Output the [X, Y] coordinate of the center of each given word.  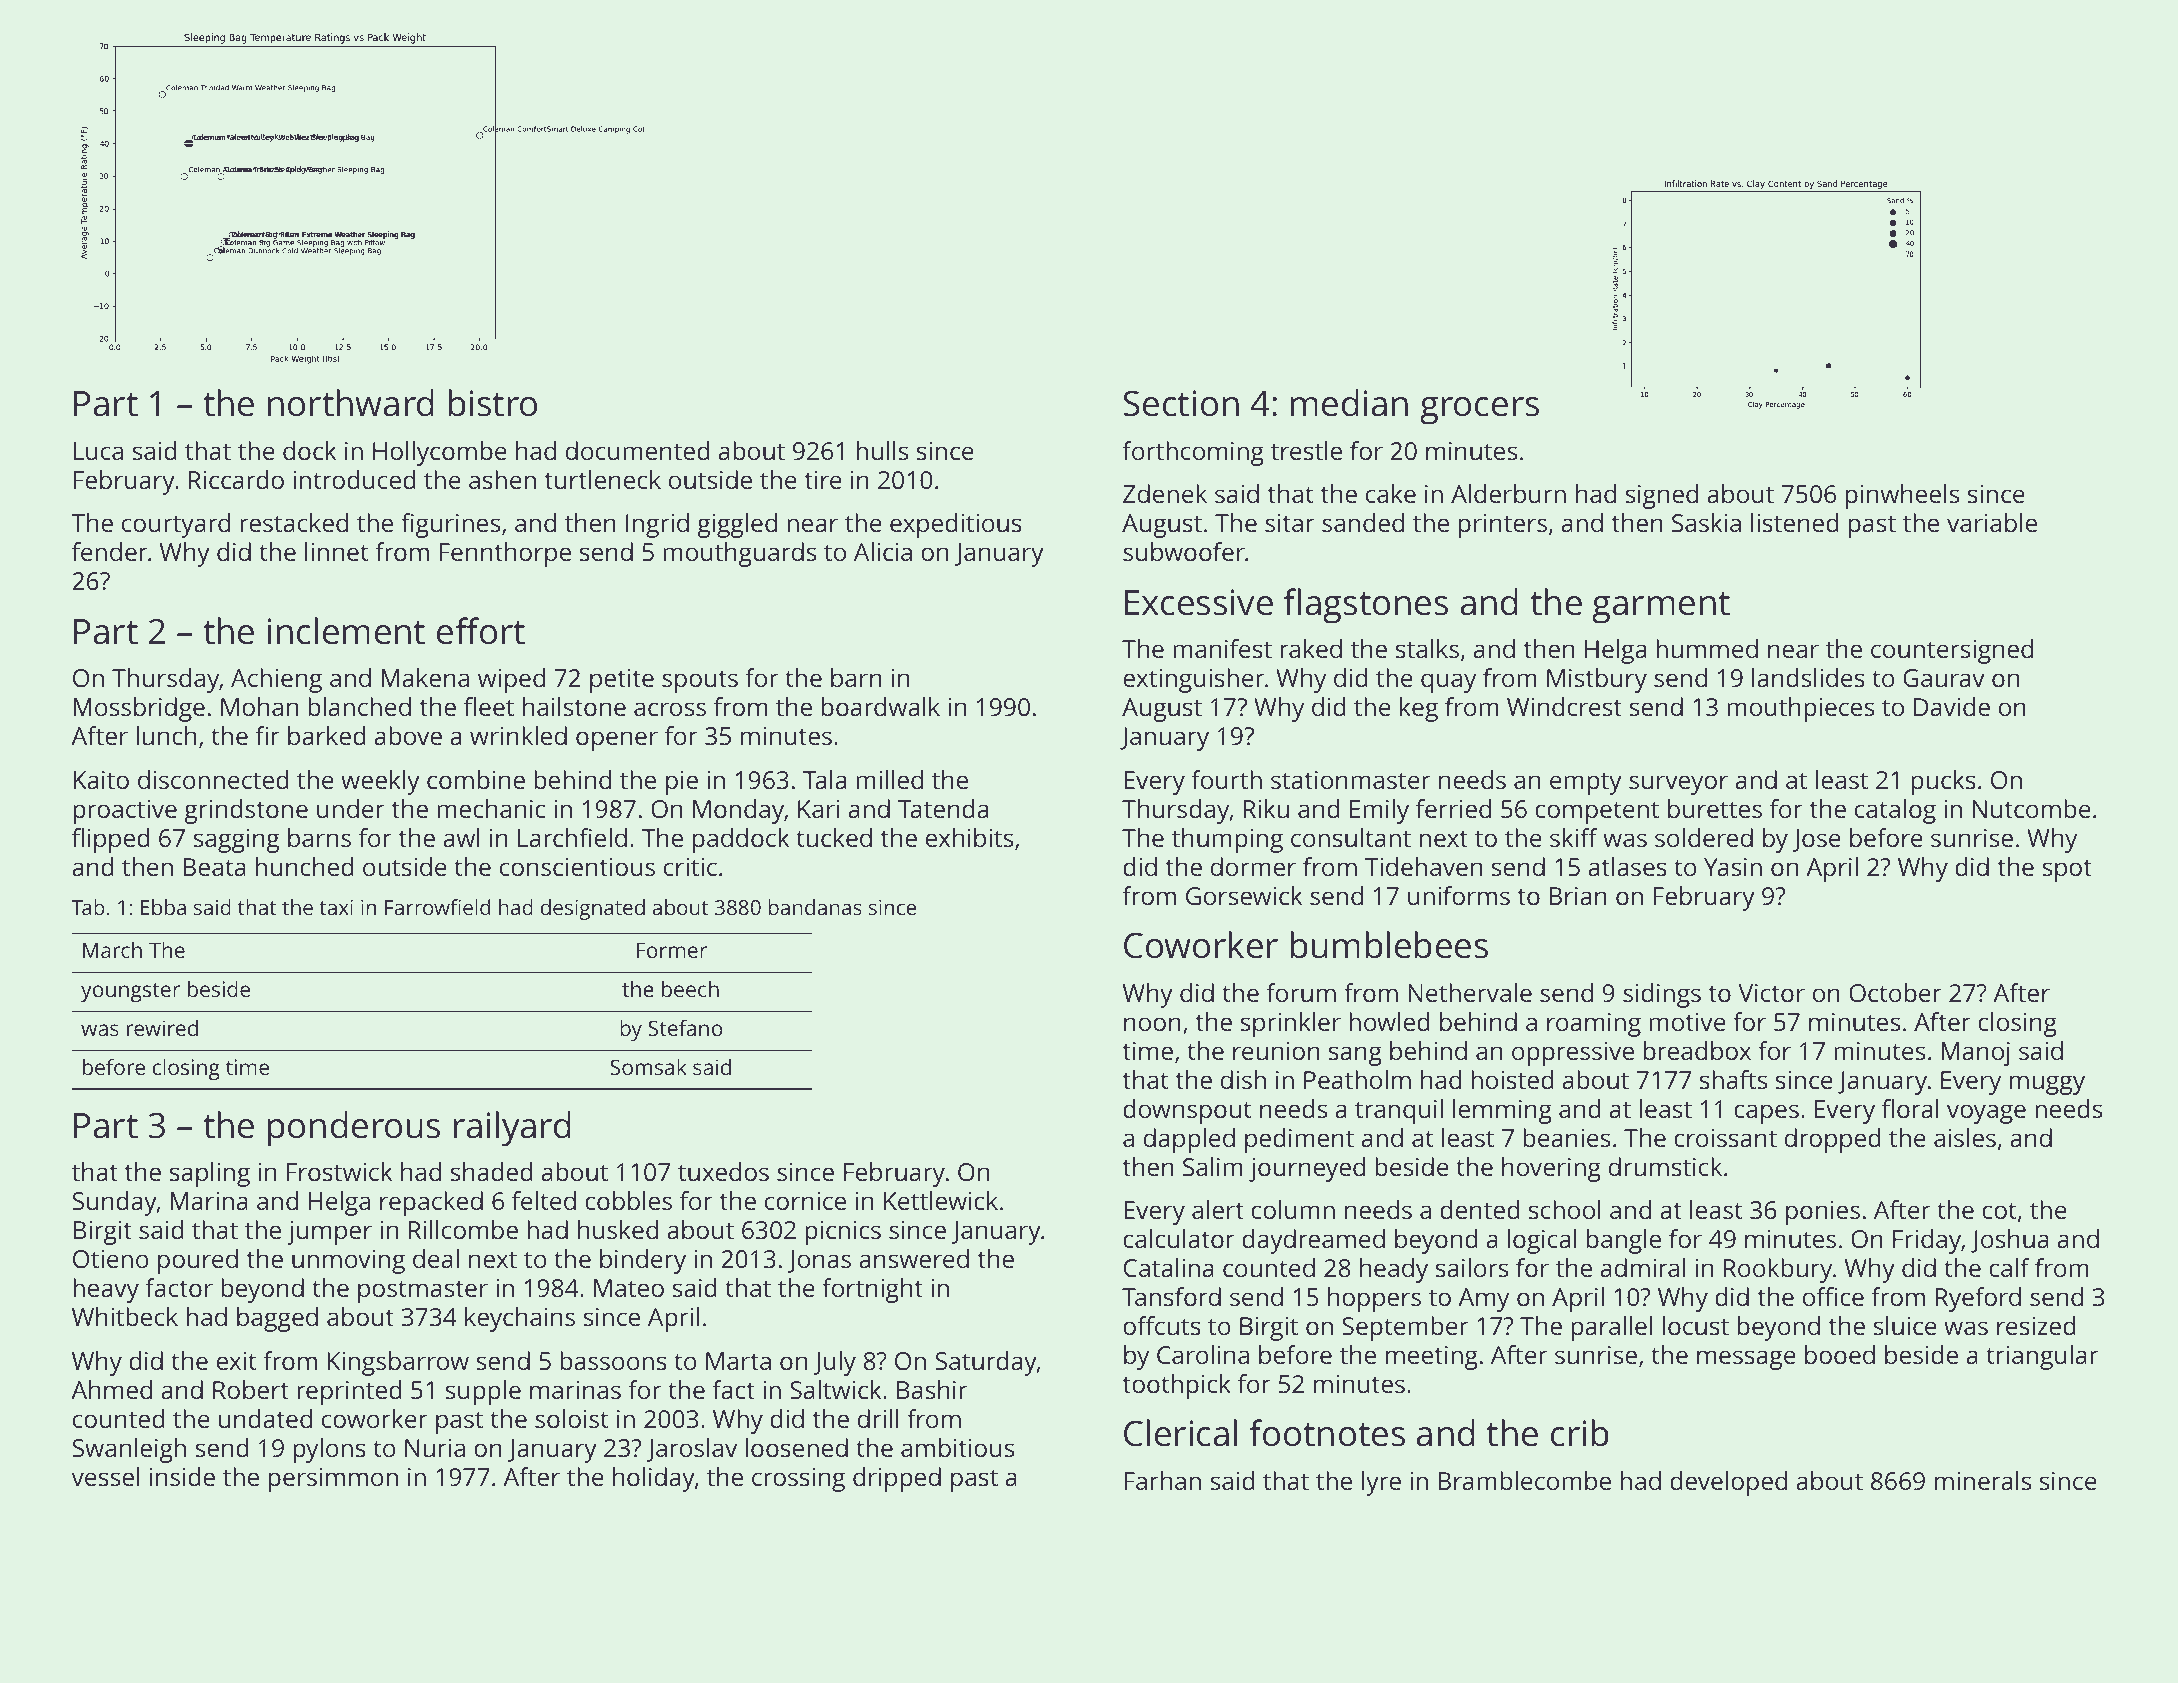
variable [1992, 522]
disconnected [213, 779]
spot [2067, 871]
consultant [1351, 837]
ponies [1823, 1213]
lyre [1381, 1483]
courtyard [176, 525]
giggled [737, 525]
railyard [512, 1129]
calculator [1179, 1238]
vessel [105, 1476]
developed [1728, 1483]
